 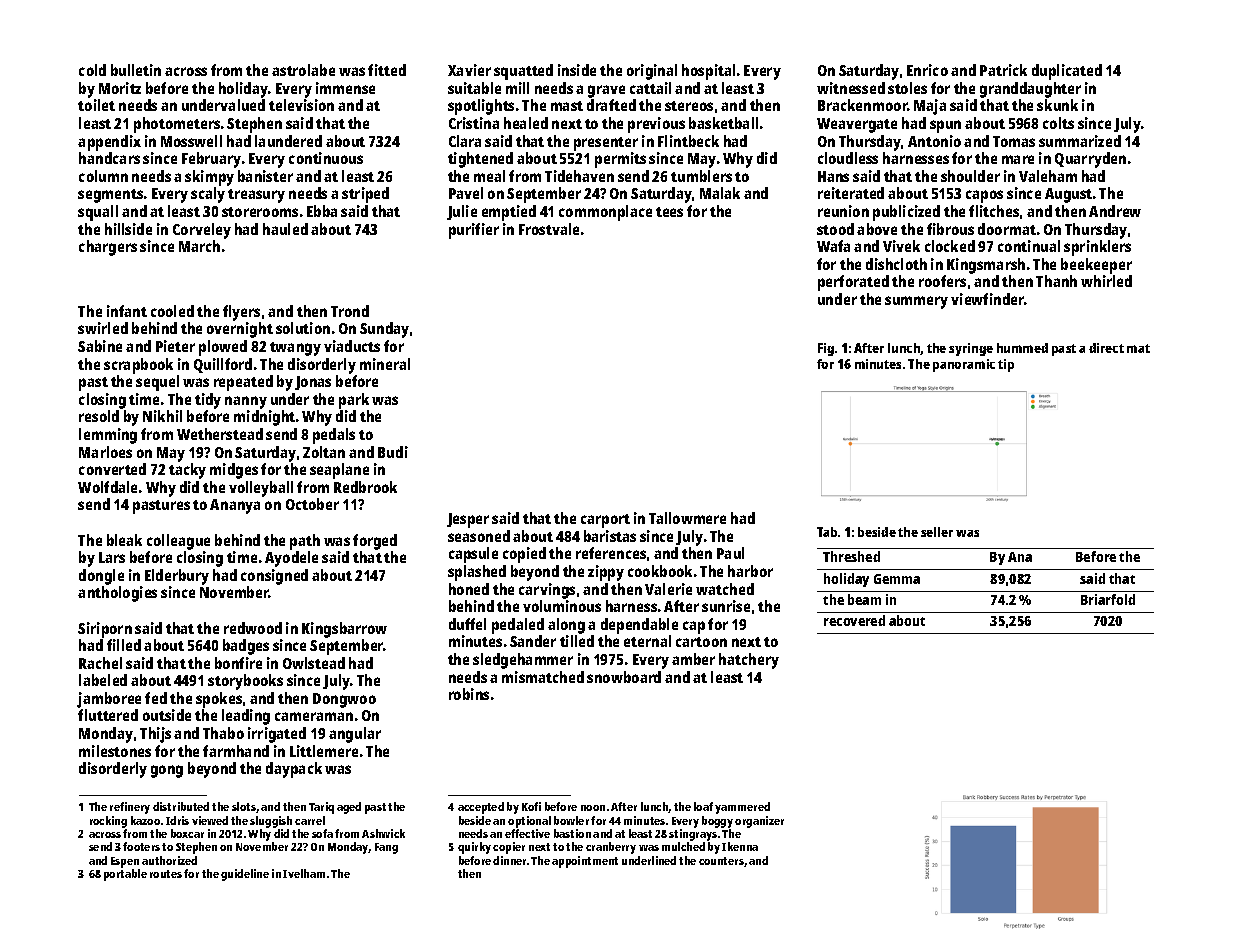 What do you see at coordinates (624, 677) in the page?
I see `snowboard` at bounding box center [624, 677].
